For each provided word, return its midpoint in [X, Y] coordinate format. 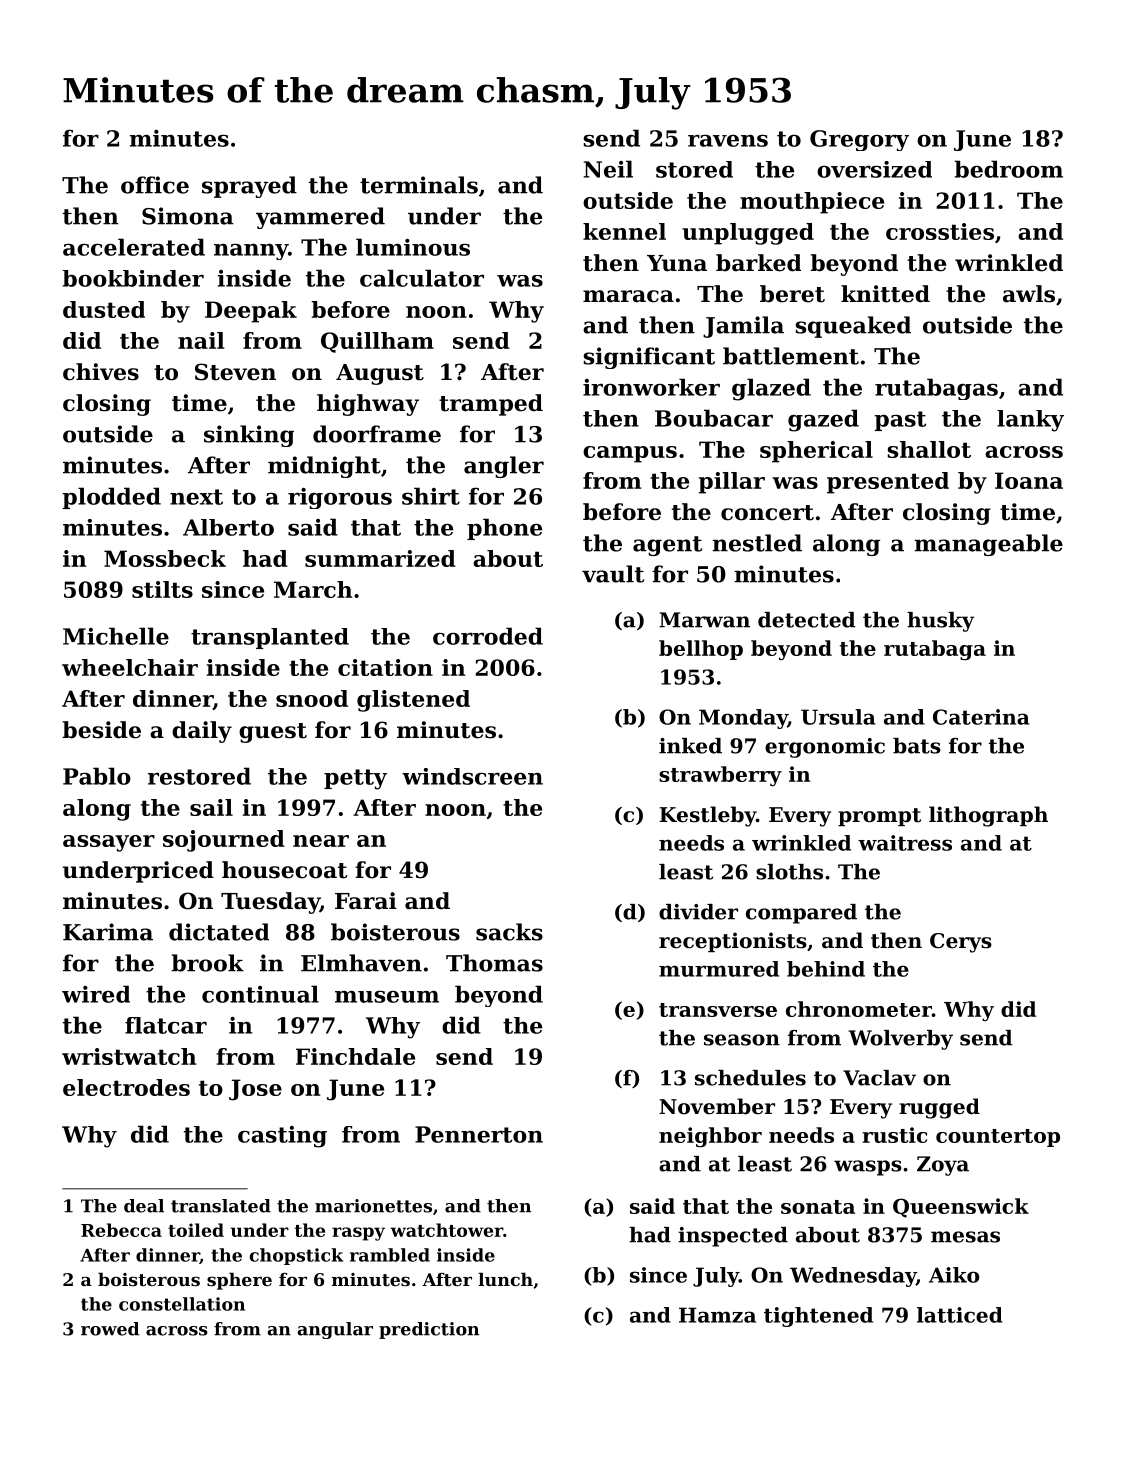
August [380, 374]
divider [698, 912]
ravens [728, 141]
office [155, 185]
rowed [110, 1329]
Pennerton [479, 1134]
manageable [988, 545]
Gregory [859, 140]
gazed [823, 420]
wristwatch [129, 1056]
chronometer [859, 1009]
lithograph [988, 816]
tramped [491, 405]
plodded [111, 498]
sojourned [224, 841]
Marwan [704, 620]
